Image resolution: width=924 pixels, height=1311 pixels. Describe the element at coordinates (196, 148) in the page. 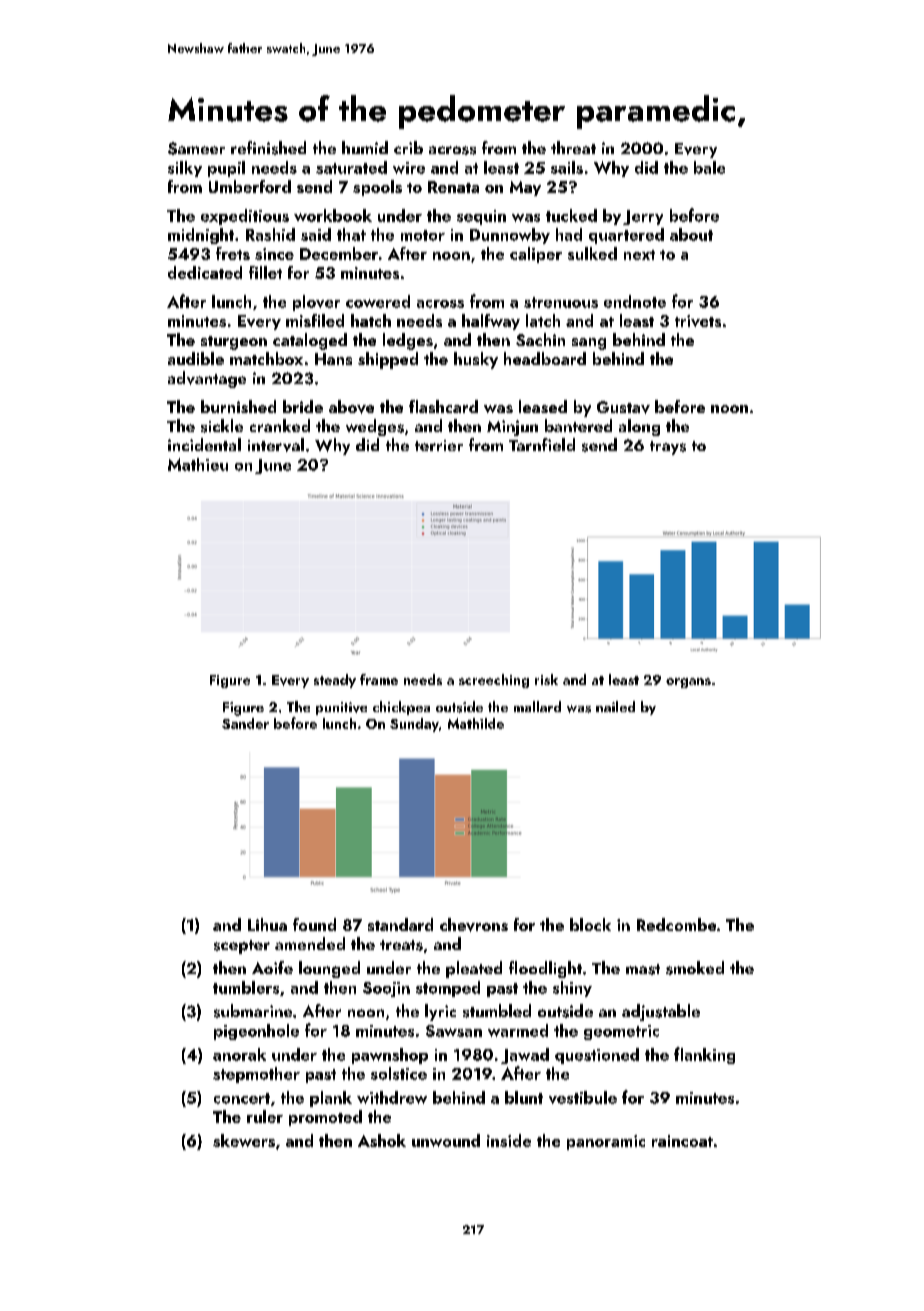

I see `Sameer` at that location.
